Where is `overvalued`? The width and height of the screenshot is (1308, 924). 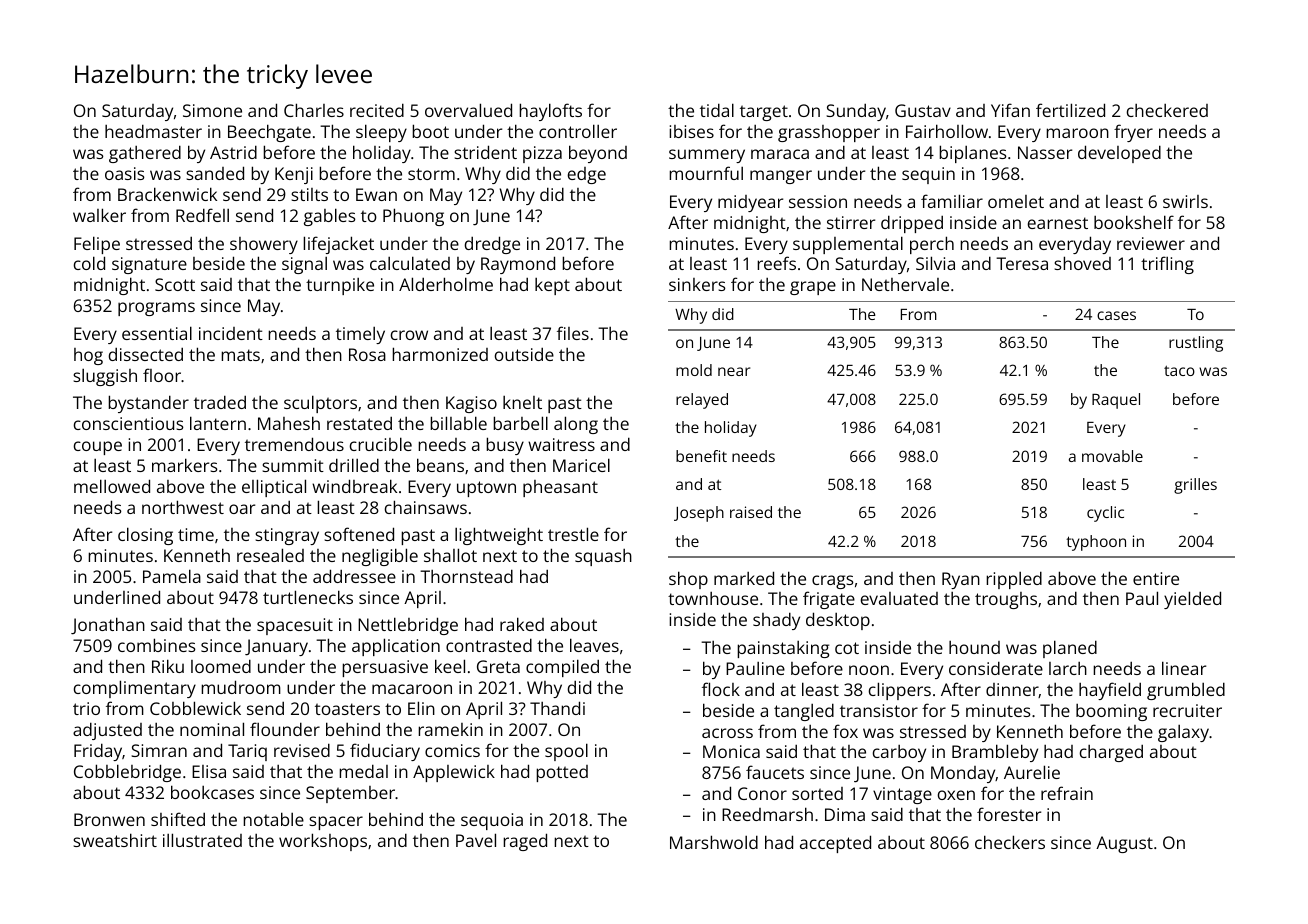
overvalued is located at coordinates (468, 110).
